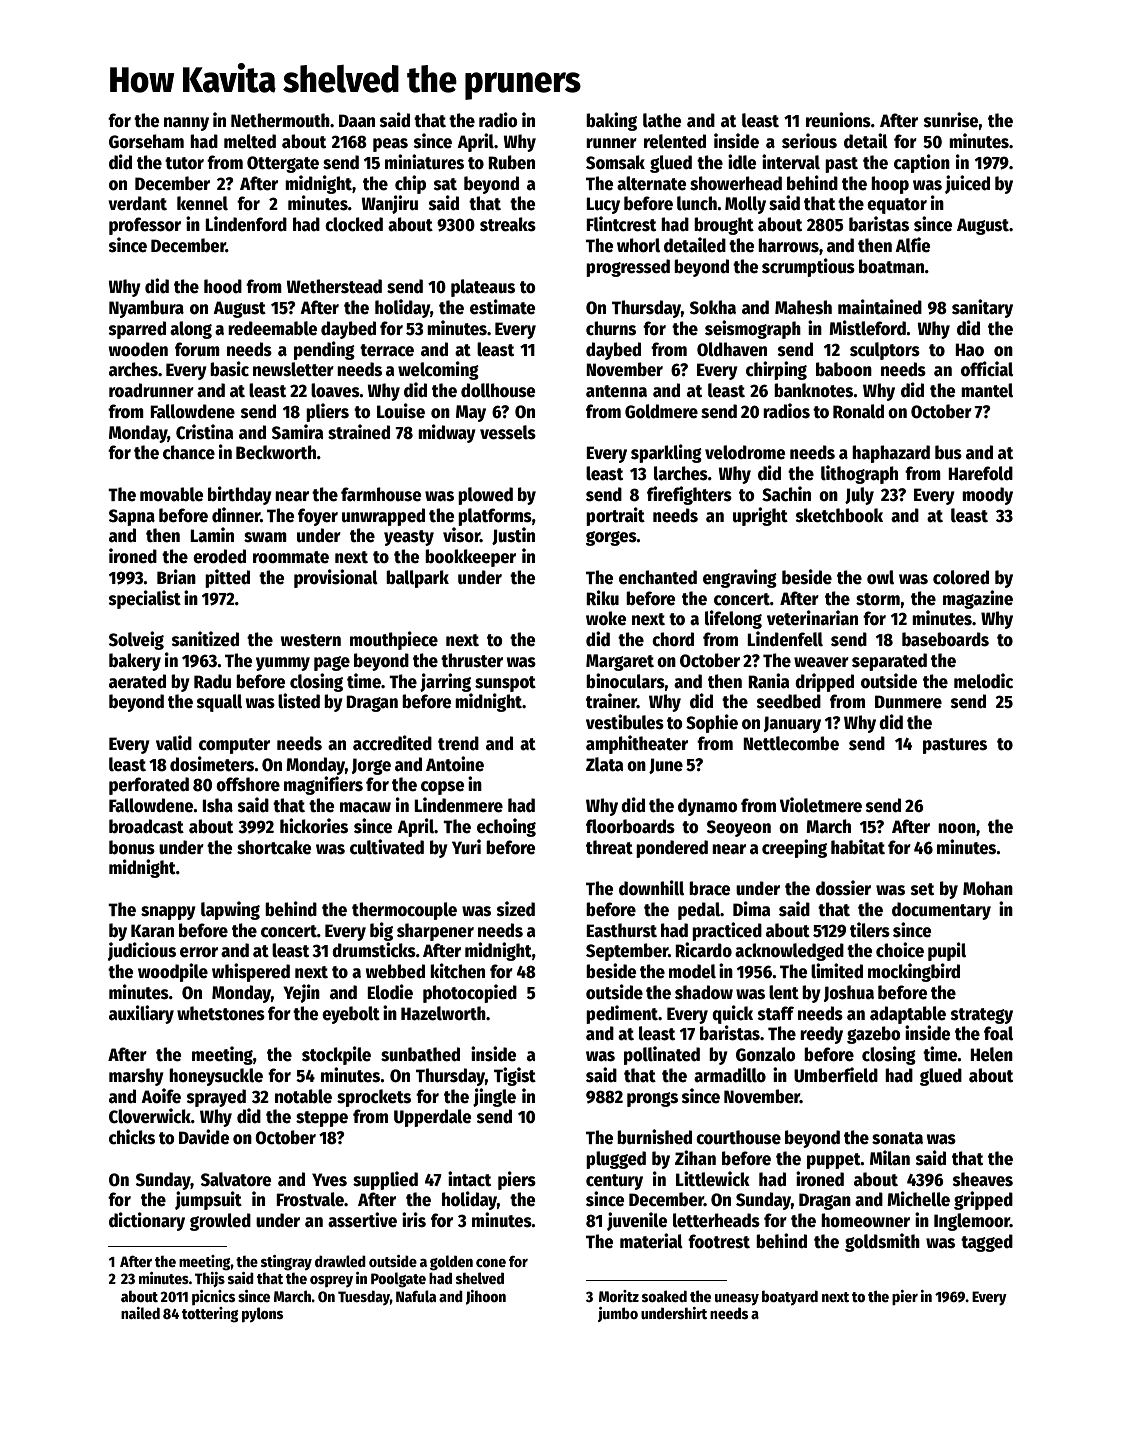  What do you see at coordinates (210, 1315) in the screenshot?
I see `tottering` at bounding box center [210, 1315].
